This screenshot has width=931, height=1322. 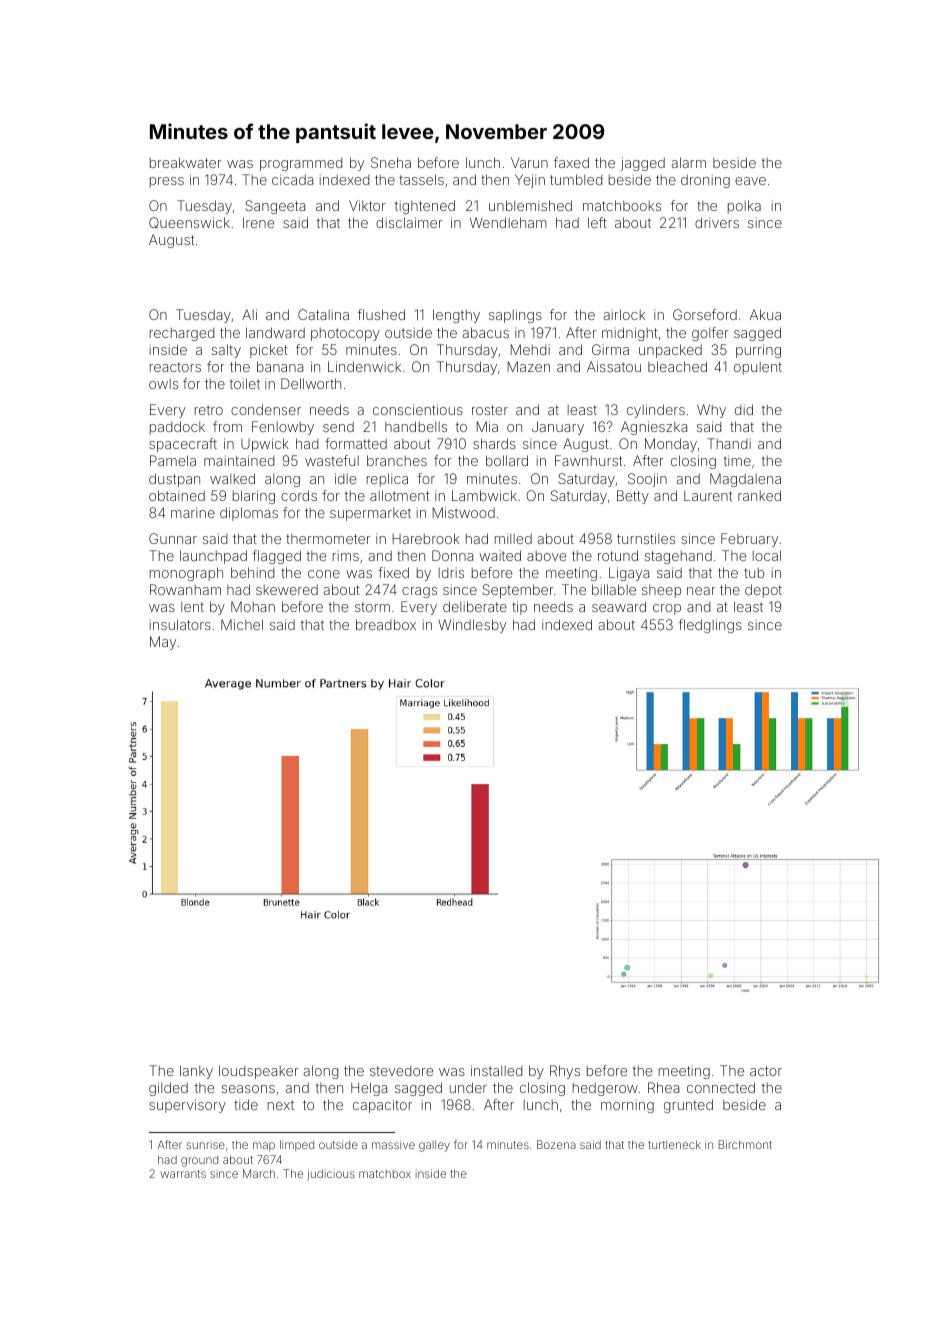 I want to click on Sneha, so click(x=391, y=162).
